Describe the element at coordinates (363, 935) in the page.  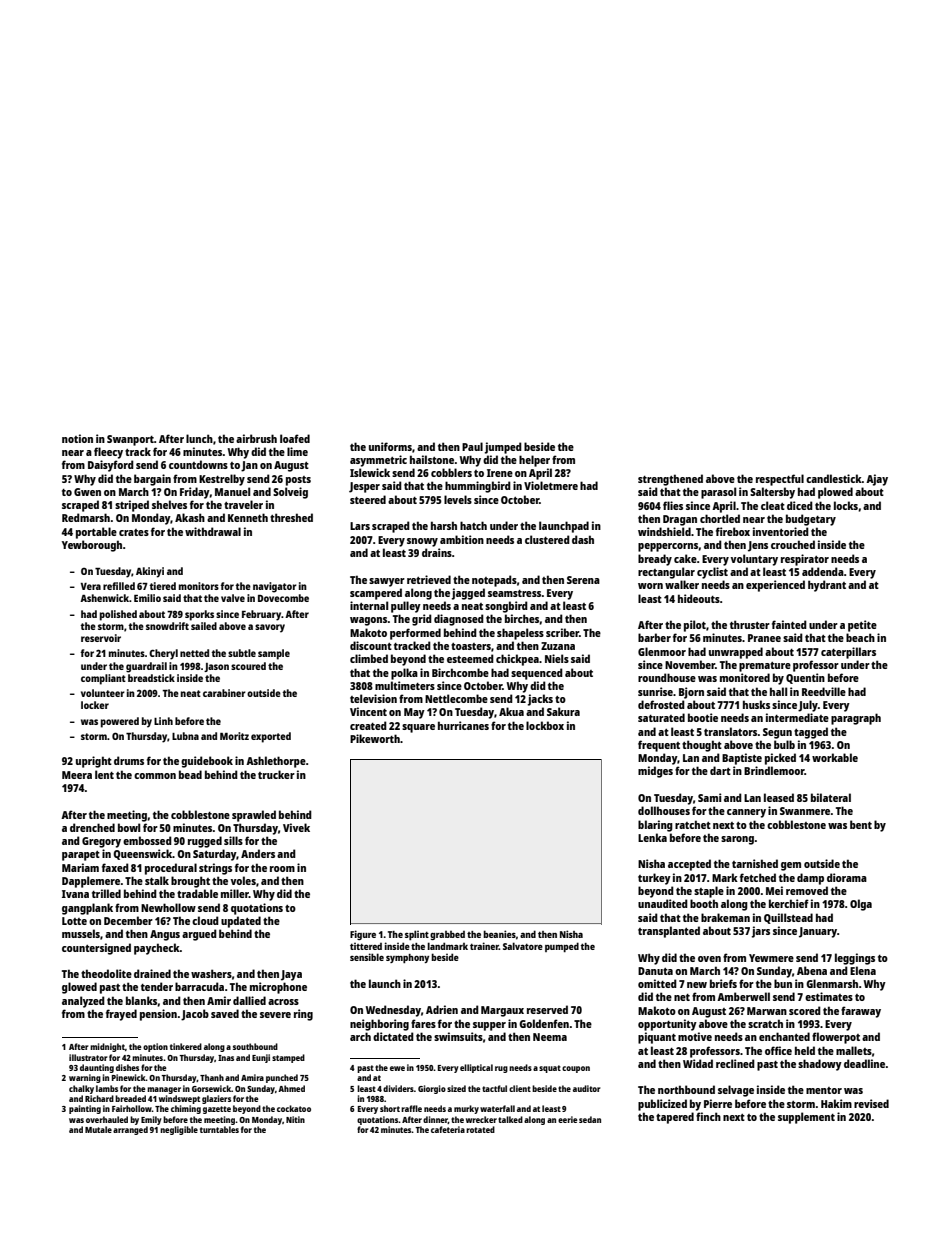
I see `Figure` at that location.
